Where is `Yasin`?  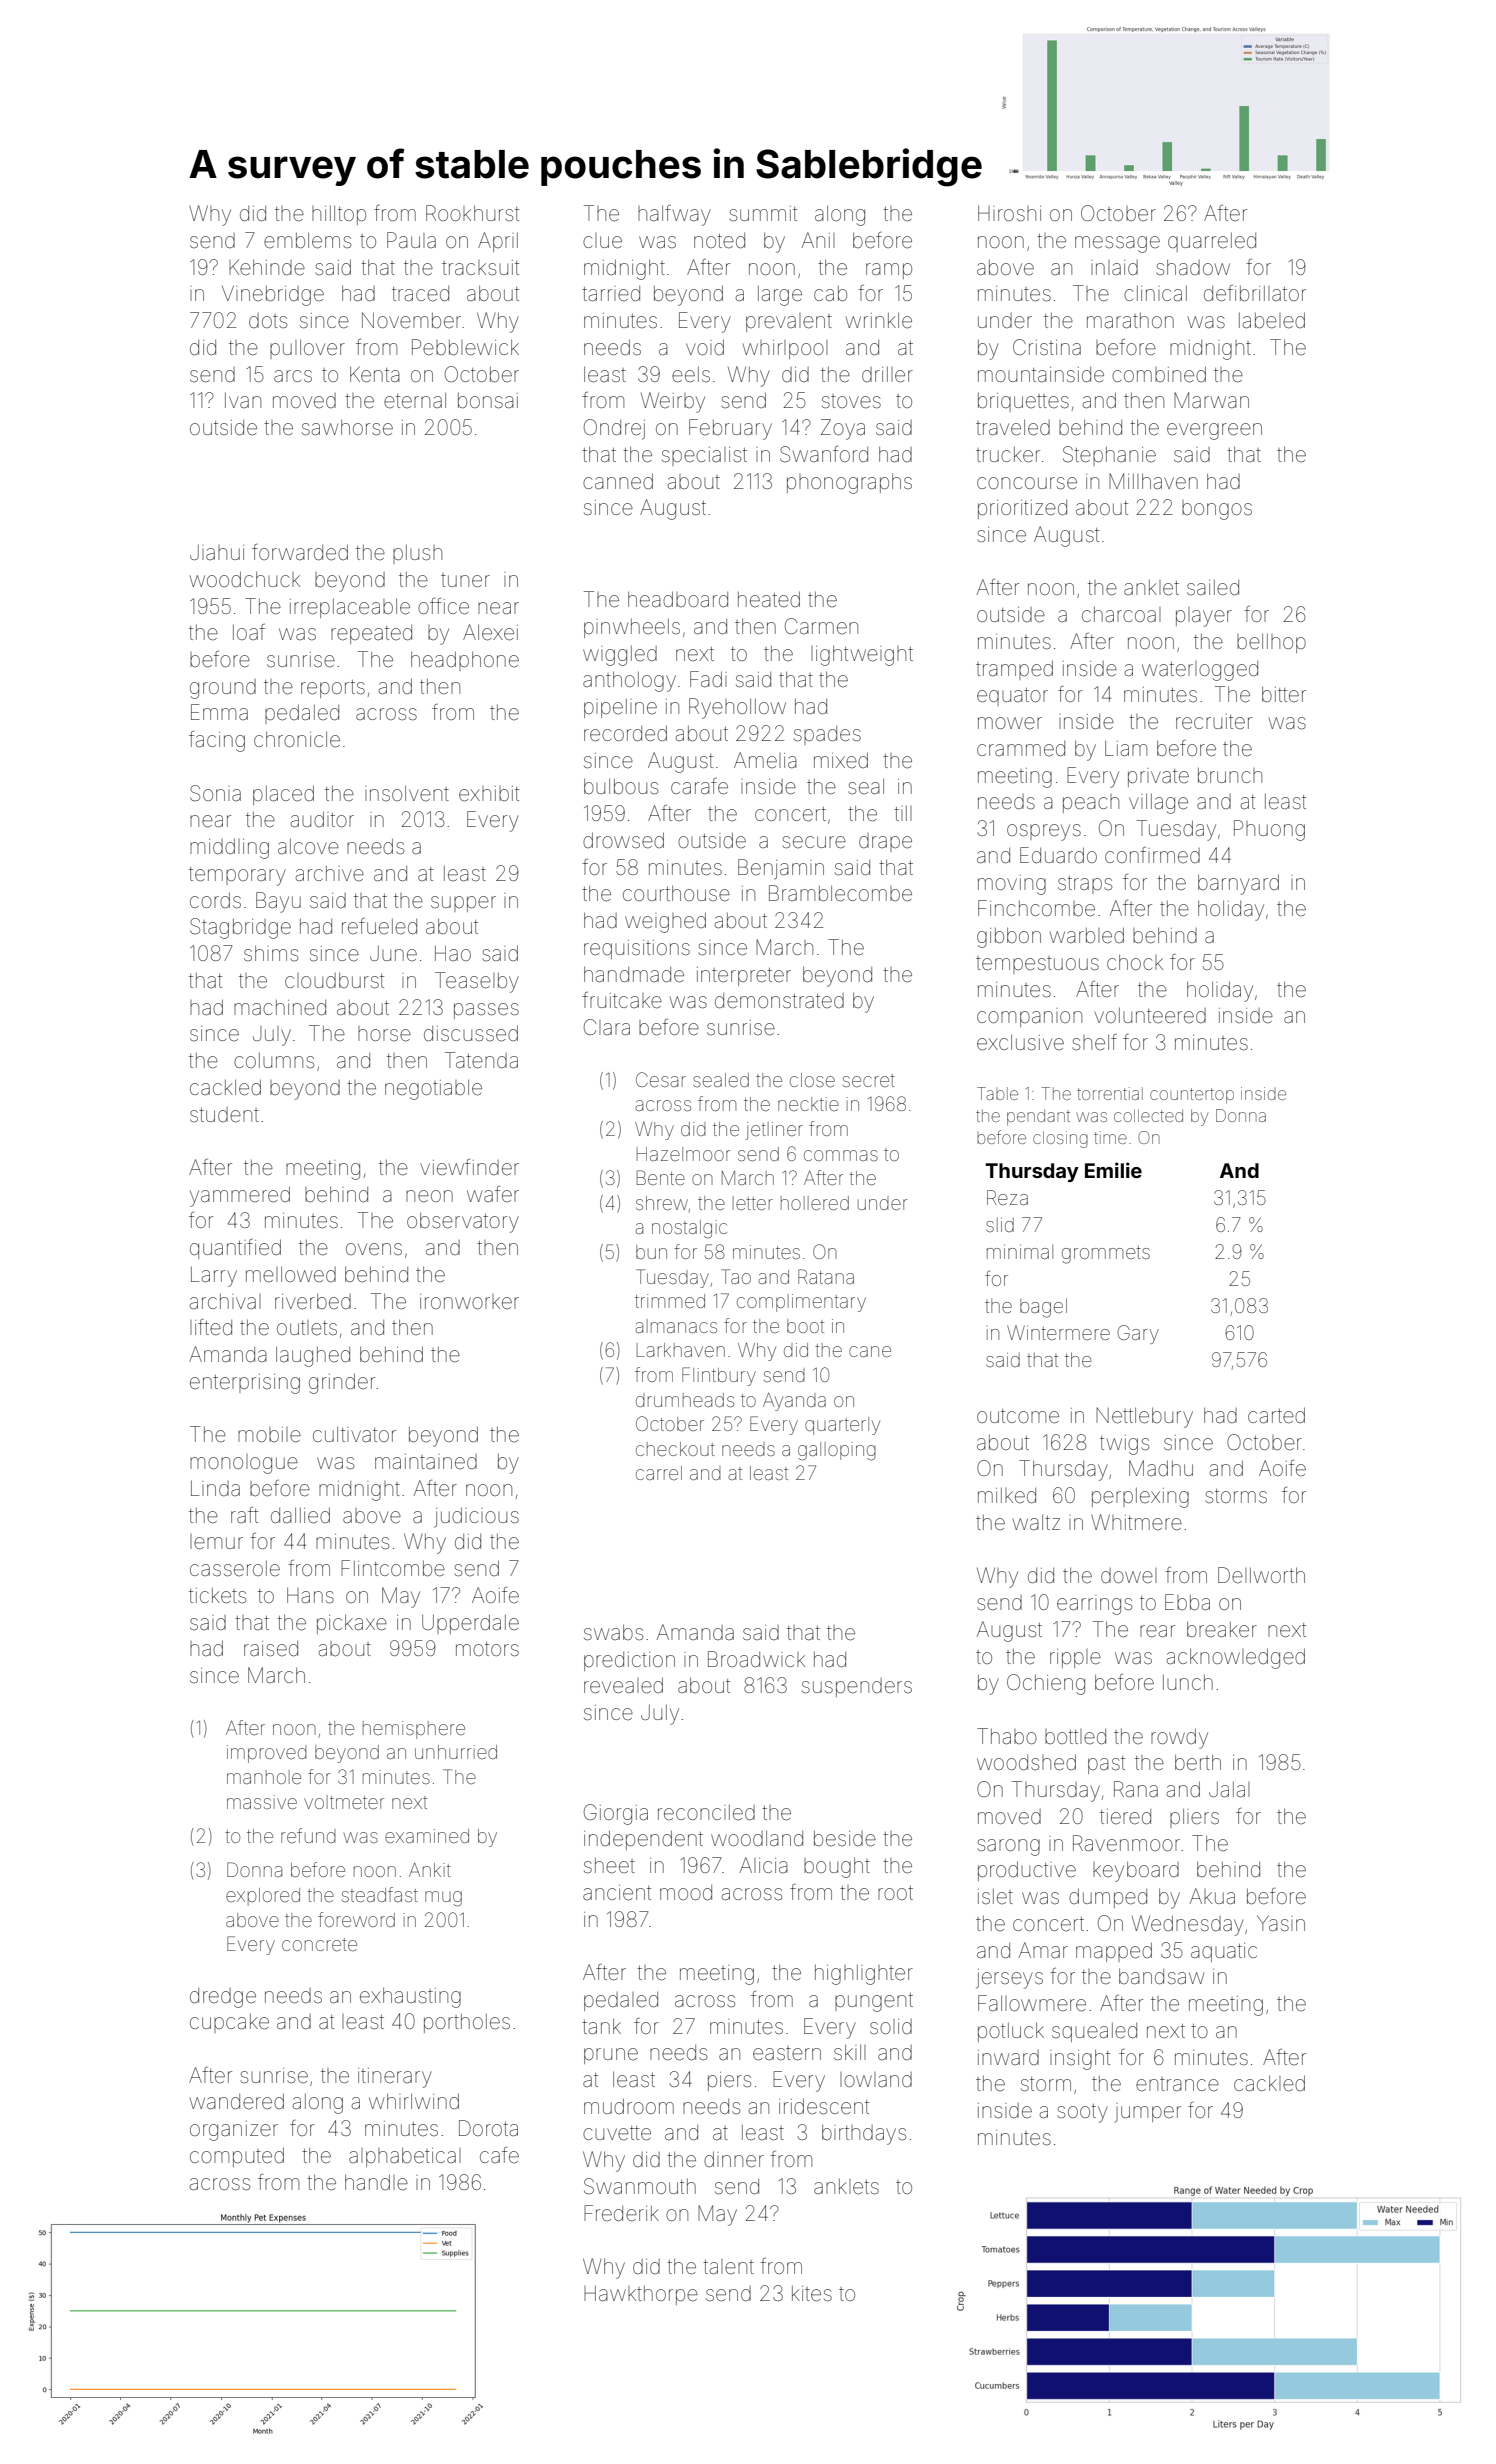 Yasin is located at coordinates (1281, 1923).
